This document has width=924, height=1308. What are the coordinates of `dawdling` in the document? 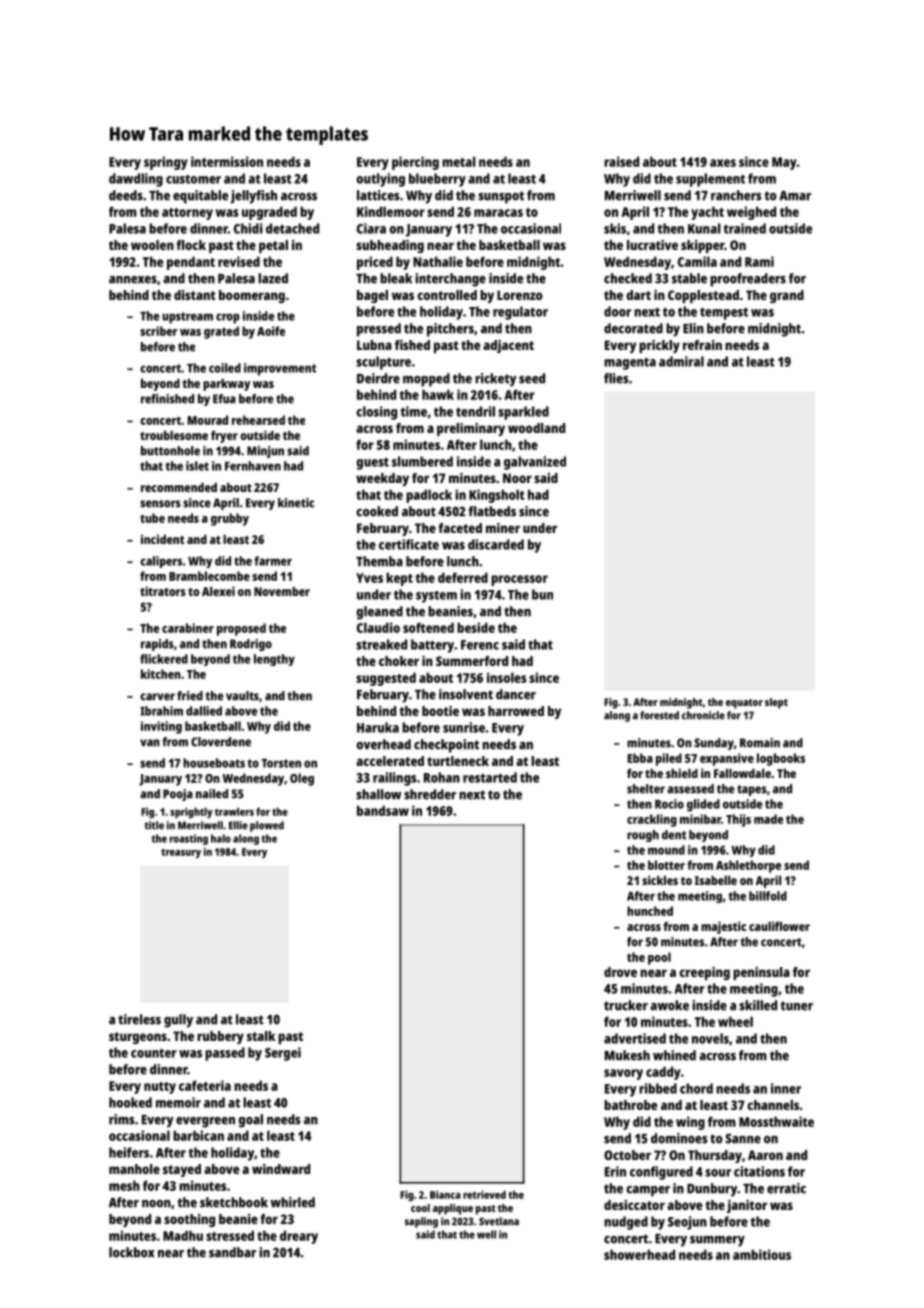 It's located at (136, 180).
